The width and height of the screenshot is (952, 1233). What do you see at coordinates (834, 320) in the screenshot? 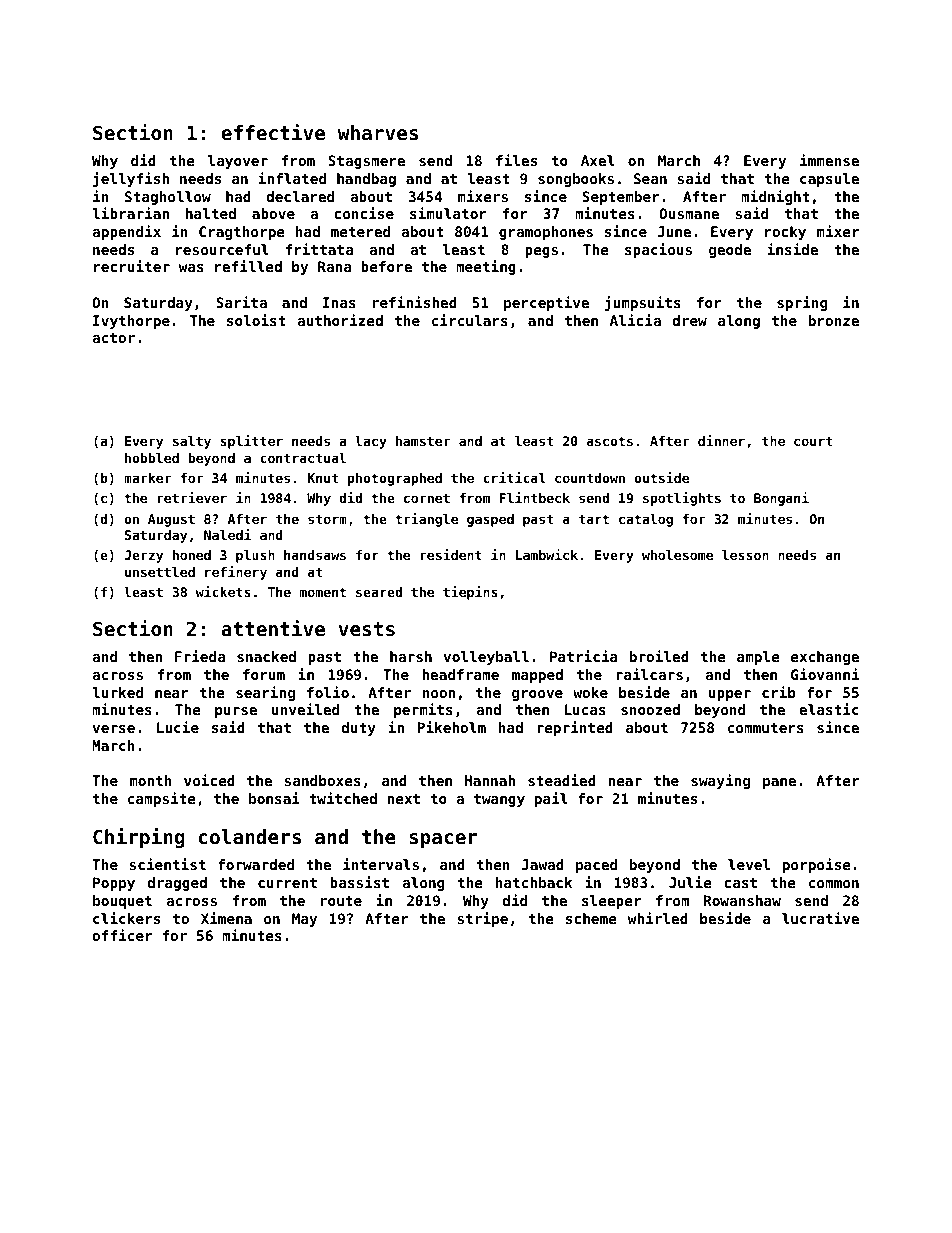
I see `bronze` at bounding box center [834, 320].
